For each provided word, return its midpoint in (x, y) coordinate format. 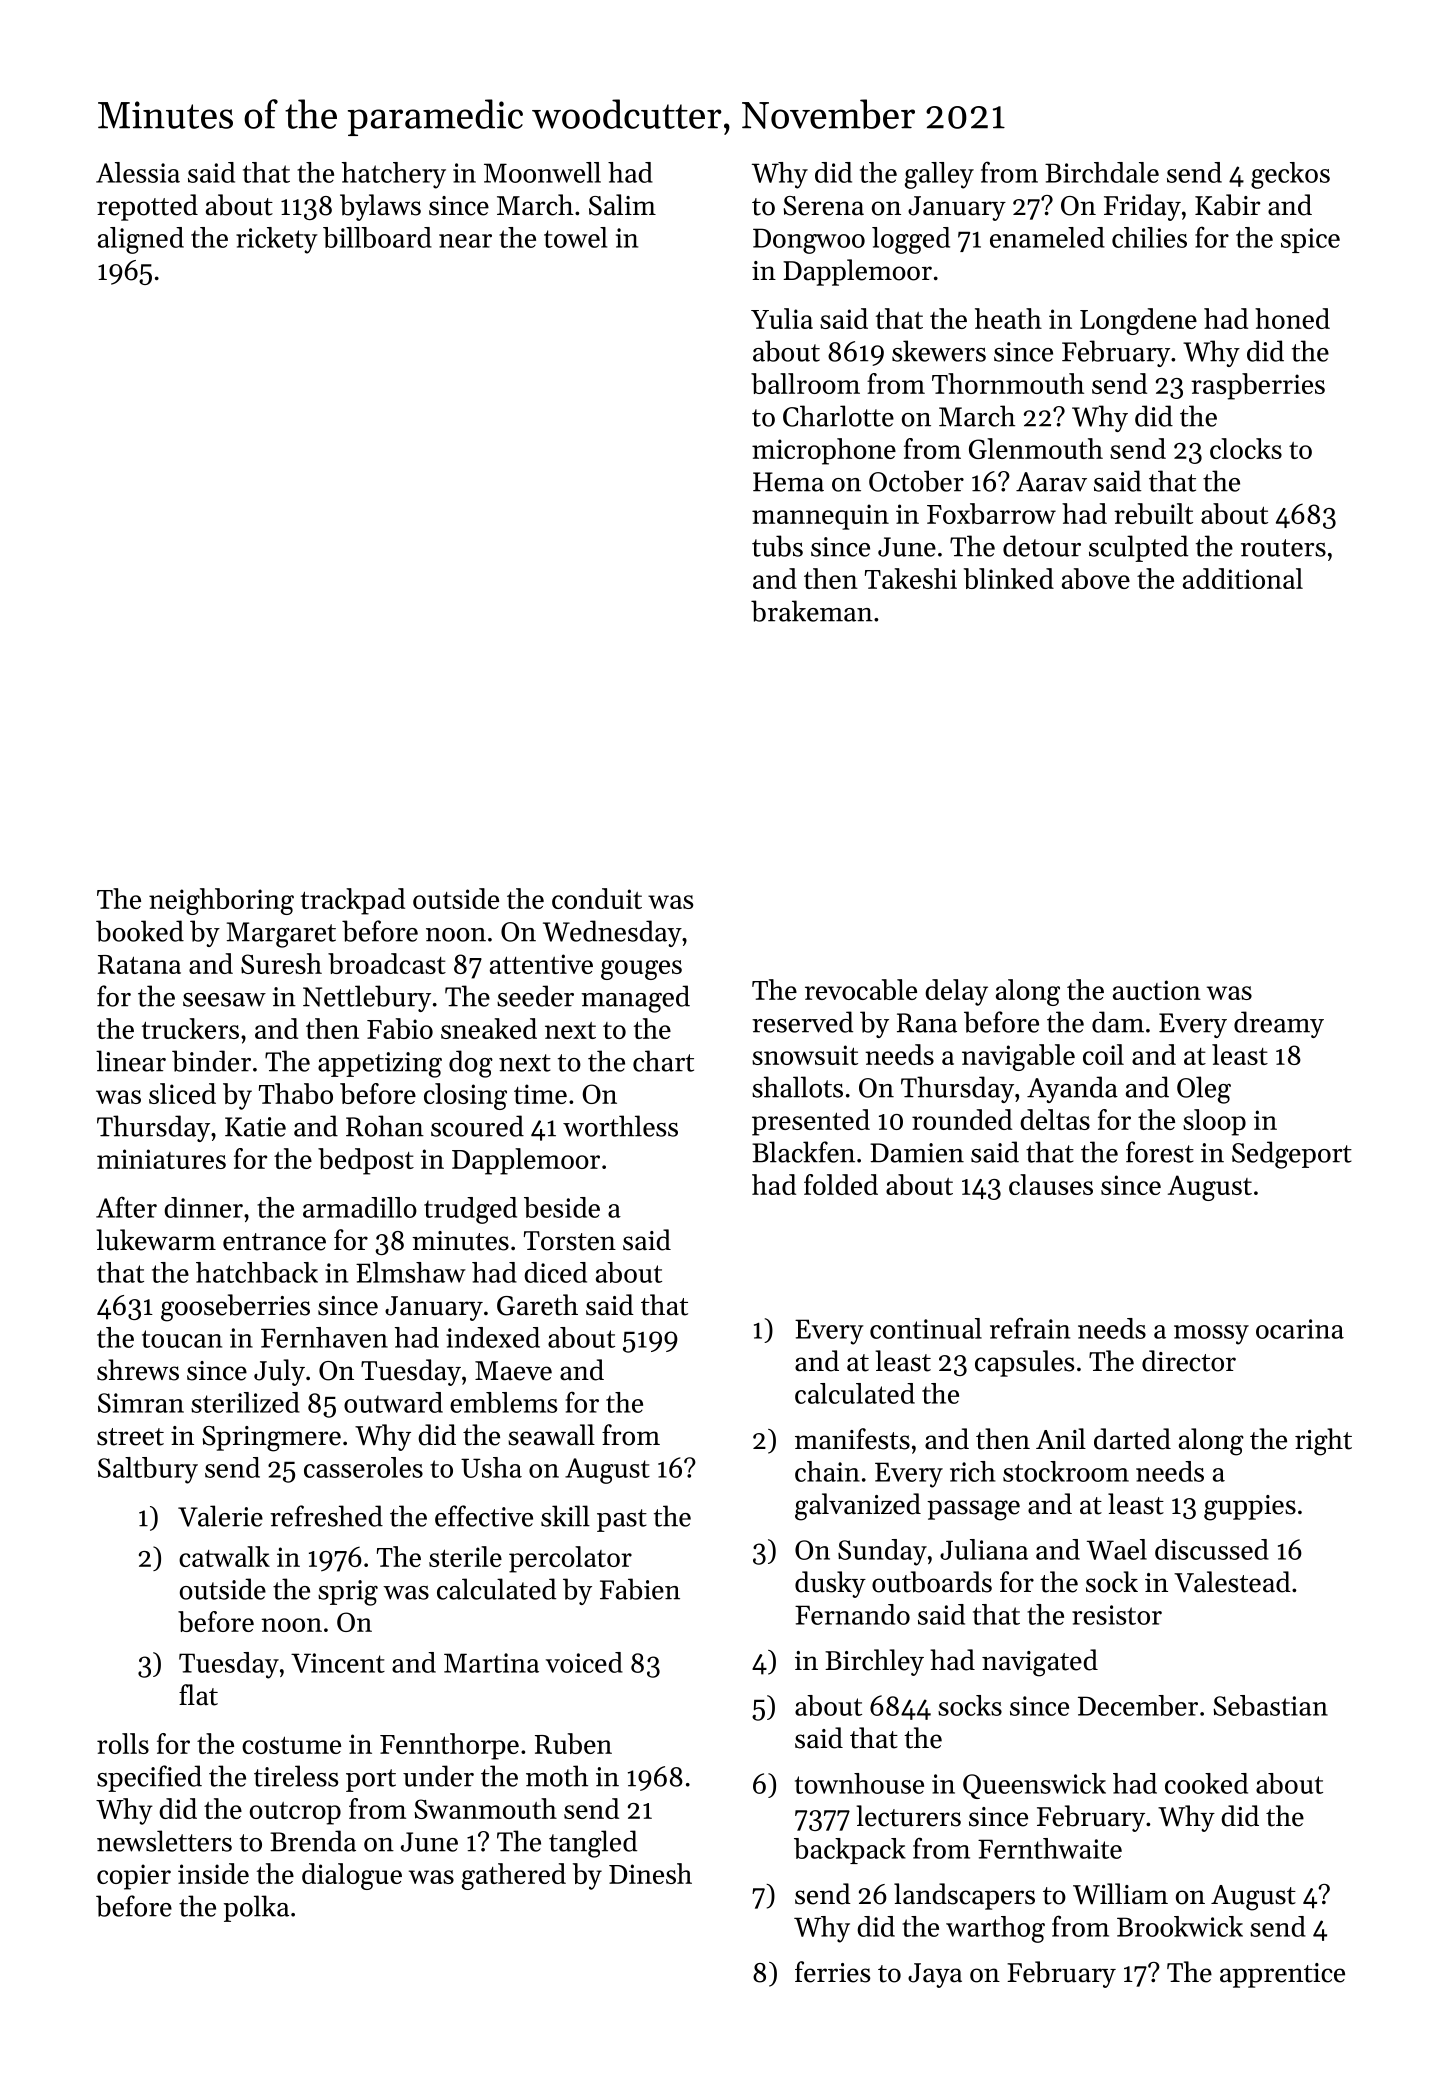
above (1096, 578)
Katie (255, 1127)
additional (1243, 578)
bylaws (380, 207)
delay (956, 992)
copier (134, 1877)
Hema (788, 482)
